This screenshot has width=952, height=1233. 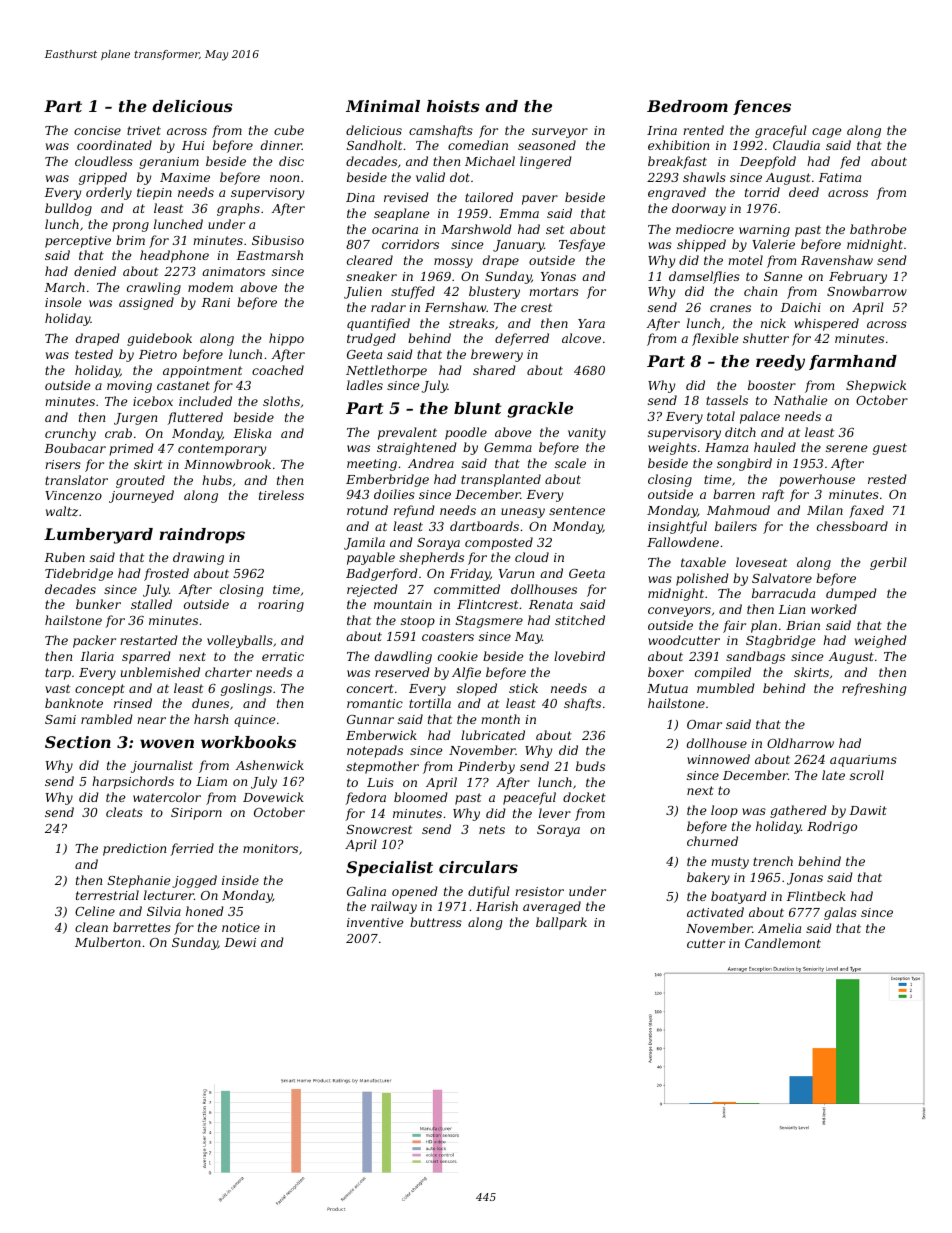 What do you see at coordinates (466, 673) in the screenshot?
I see `Alfie` at bounding box center [466, 673].
